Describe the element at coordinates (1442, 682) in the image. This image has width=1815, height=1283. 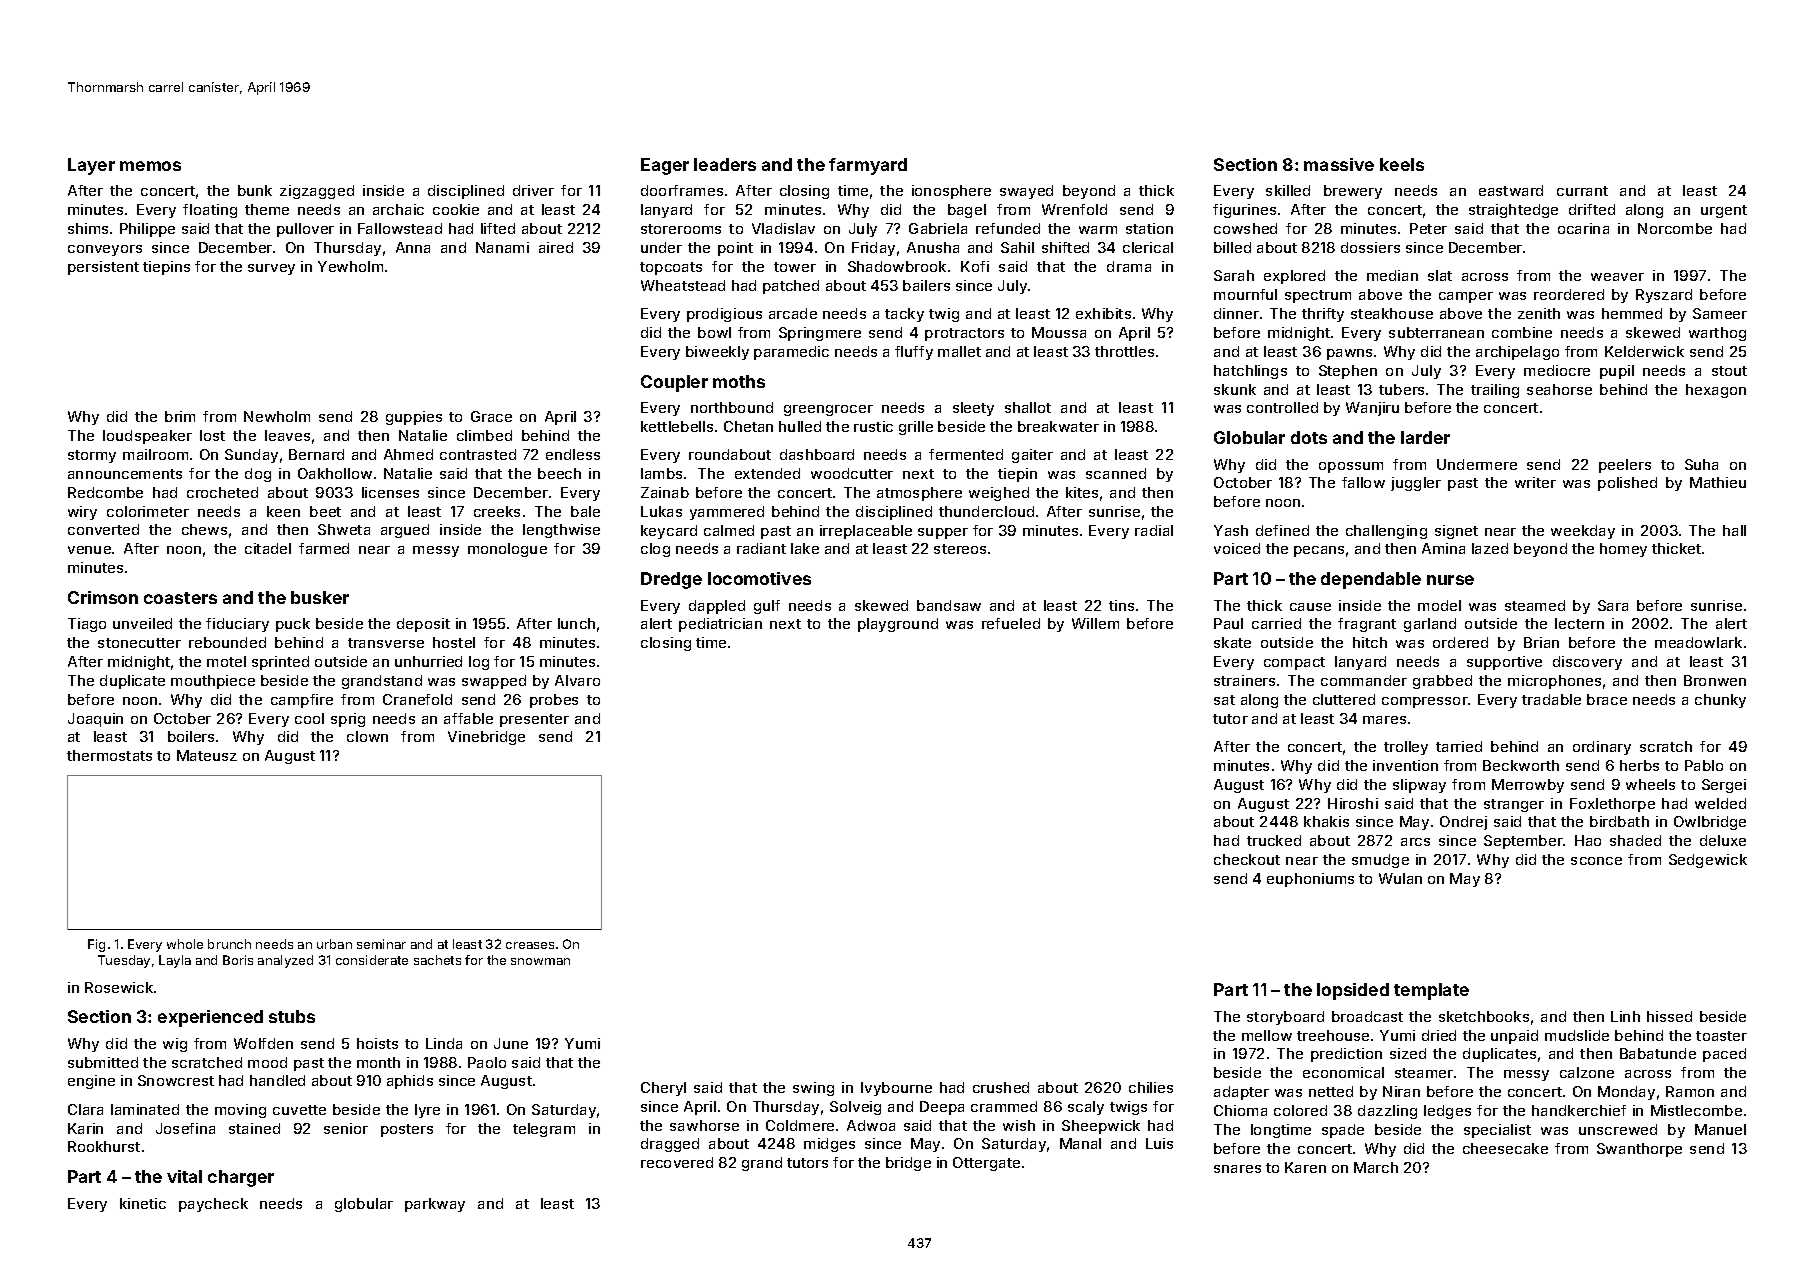
I see `grabbed` at that location.
